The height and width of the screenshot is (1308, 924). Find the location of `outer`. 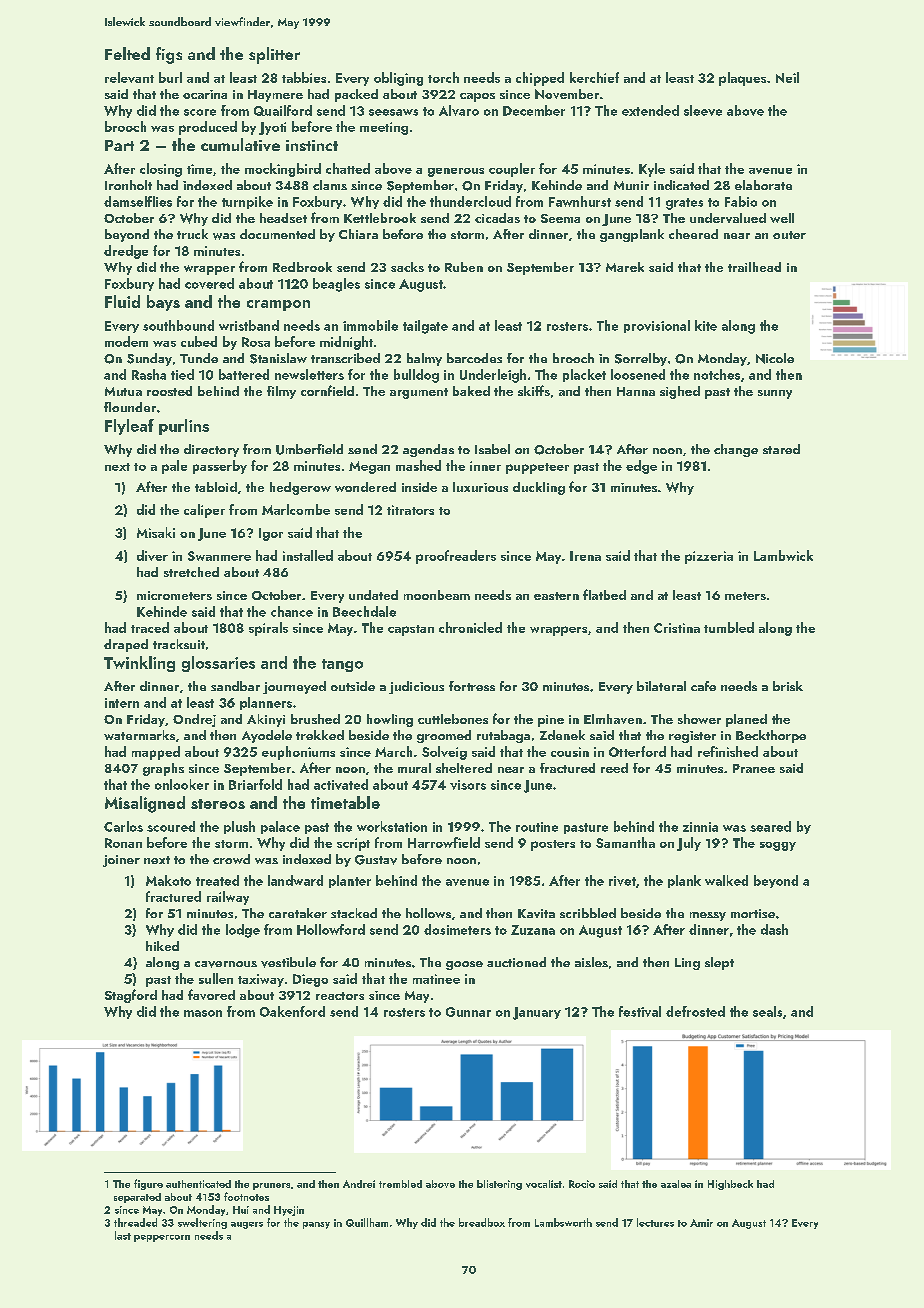

outer is located at coordinates (789, 235).
